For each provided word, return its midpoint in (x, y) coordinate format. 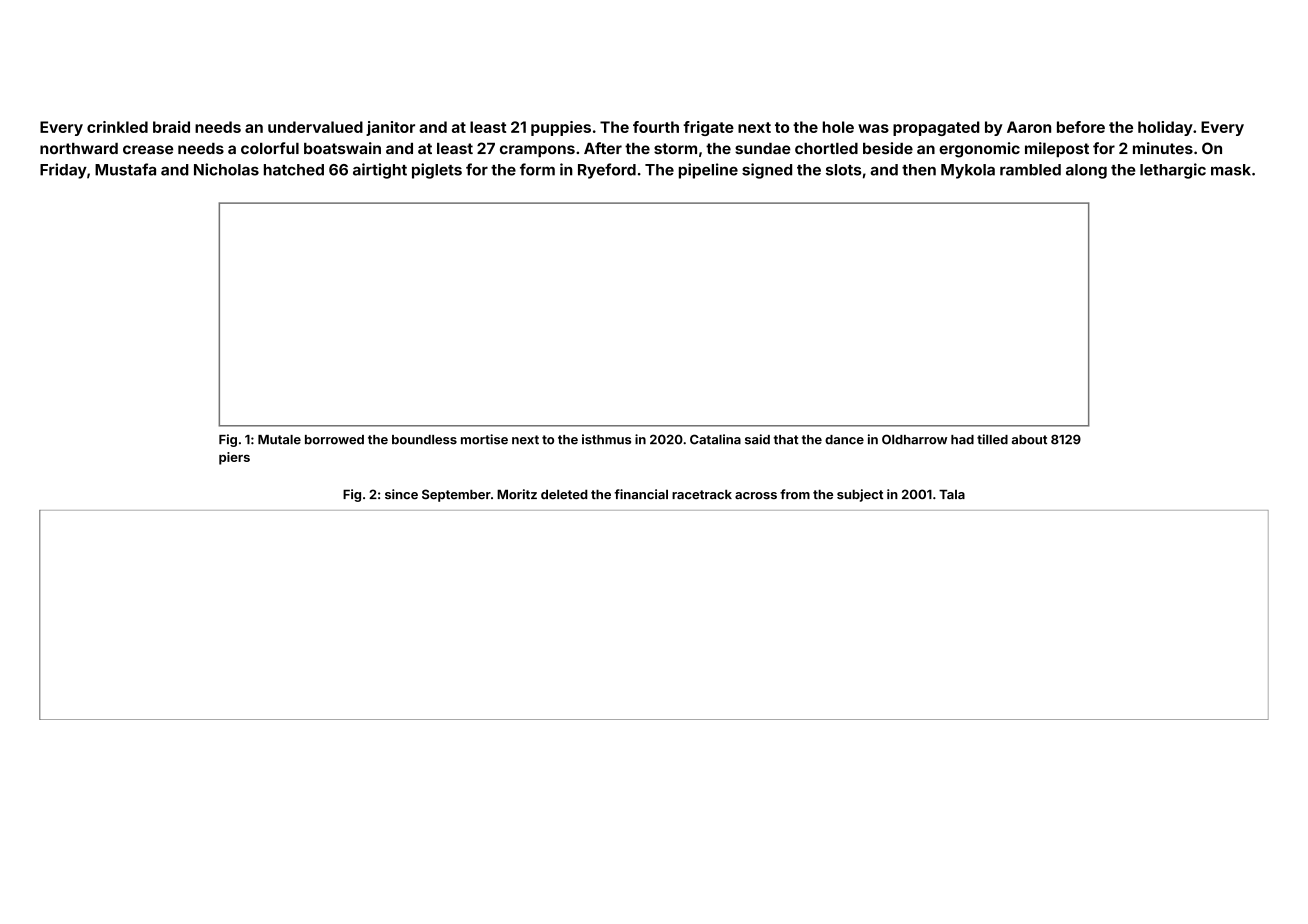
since (401, 494)
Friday (63, 171)
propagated (936, 128)
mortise (484, 439)
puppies (561, 128)
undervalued (315, 127)
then (919, 170)
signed (767, 171)
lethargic (1173, 171)
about (1029, 440)
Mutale (279, 440)
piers (234, 458)
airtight (380, 171)
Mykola (968, 171)
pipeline (708, 171)
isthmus (606, 439)
